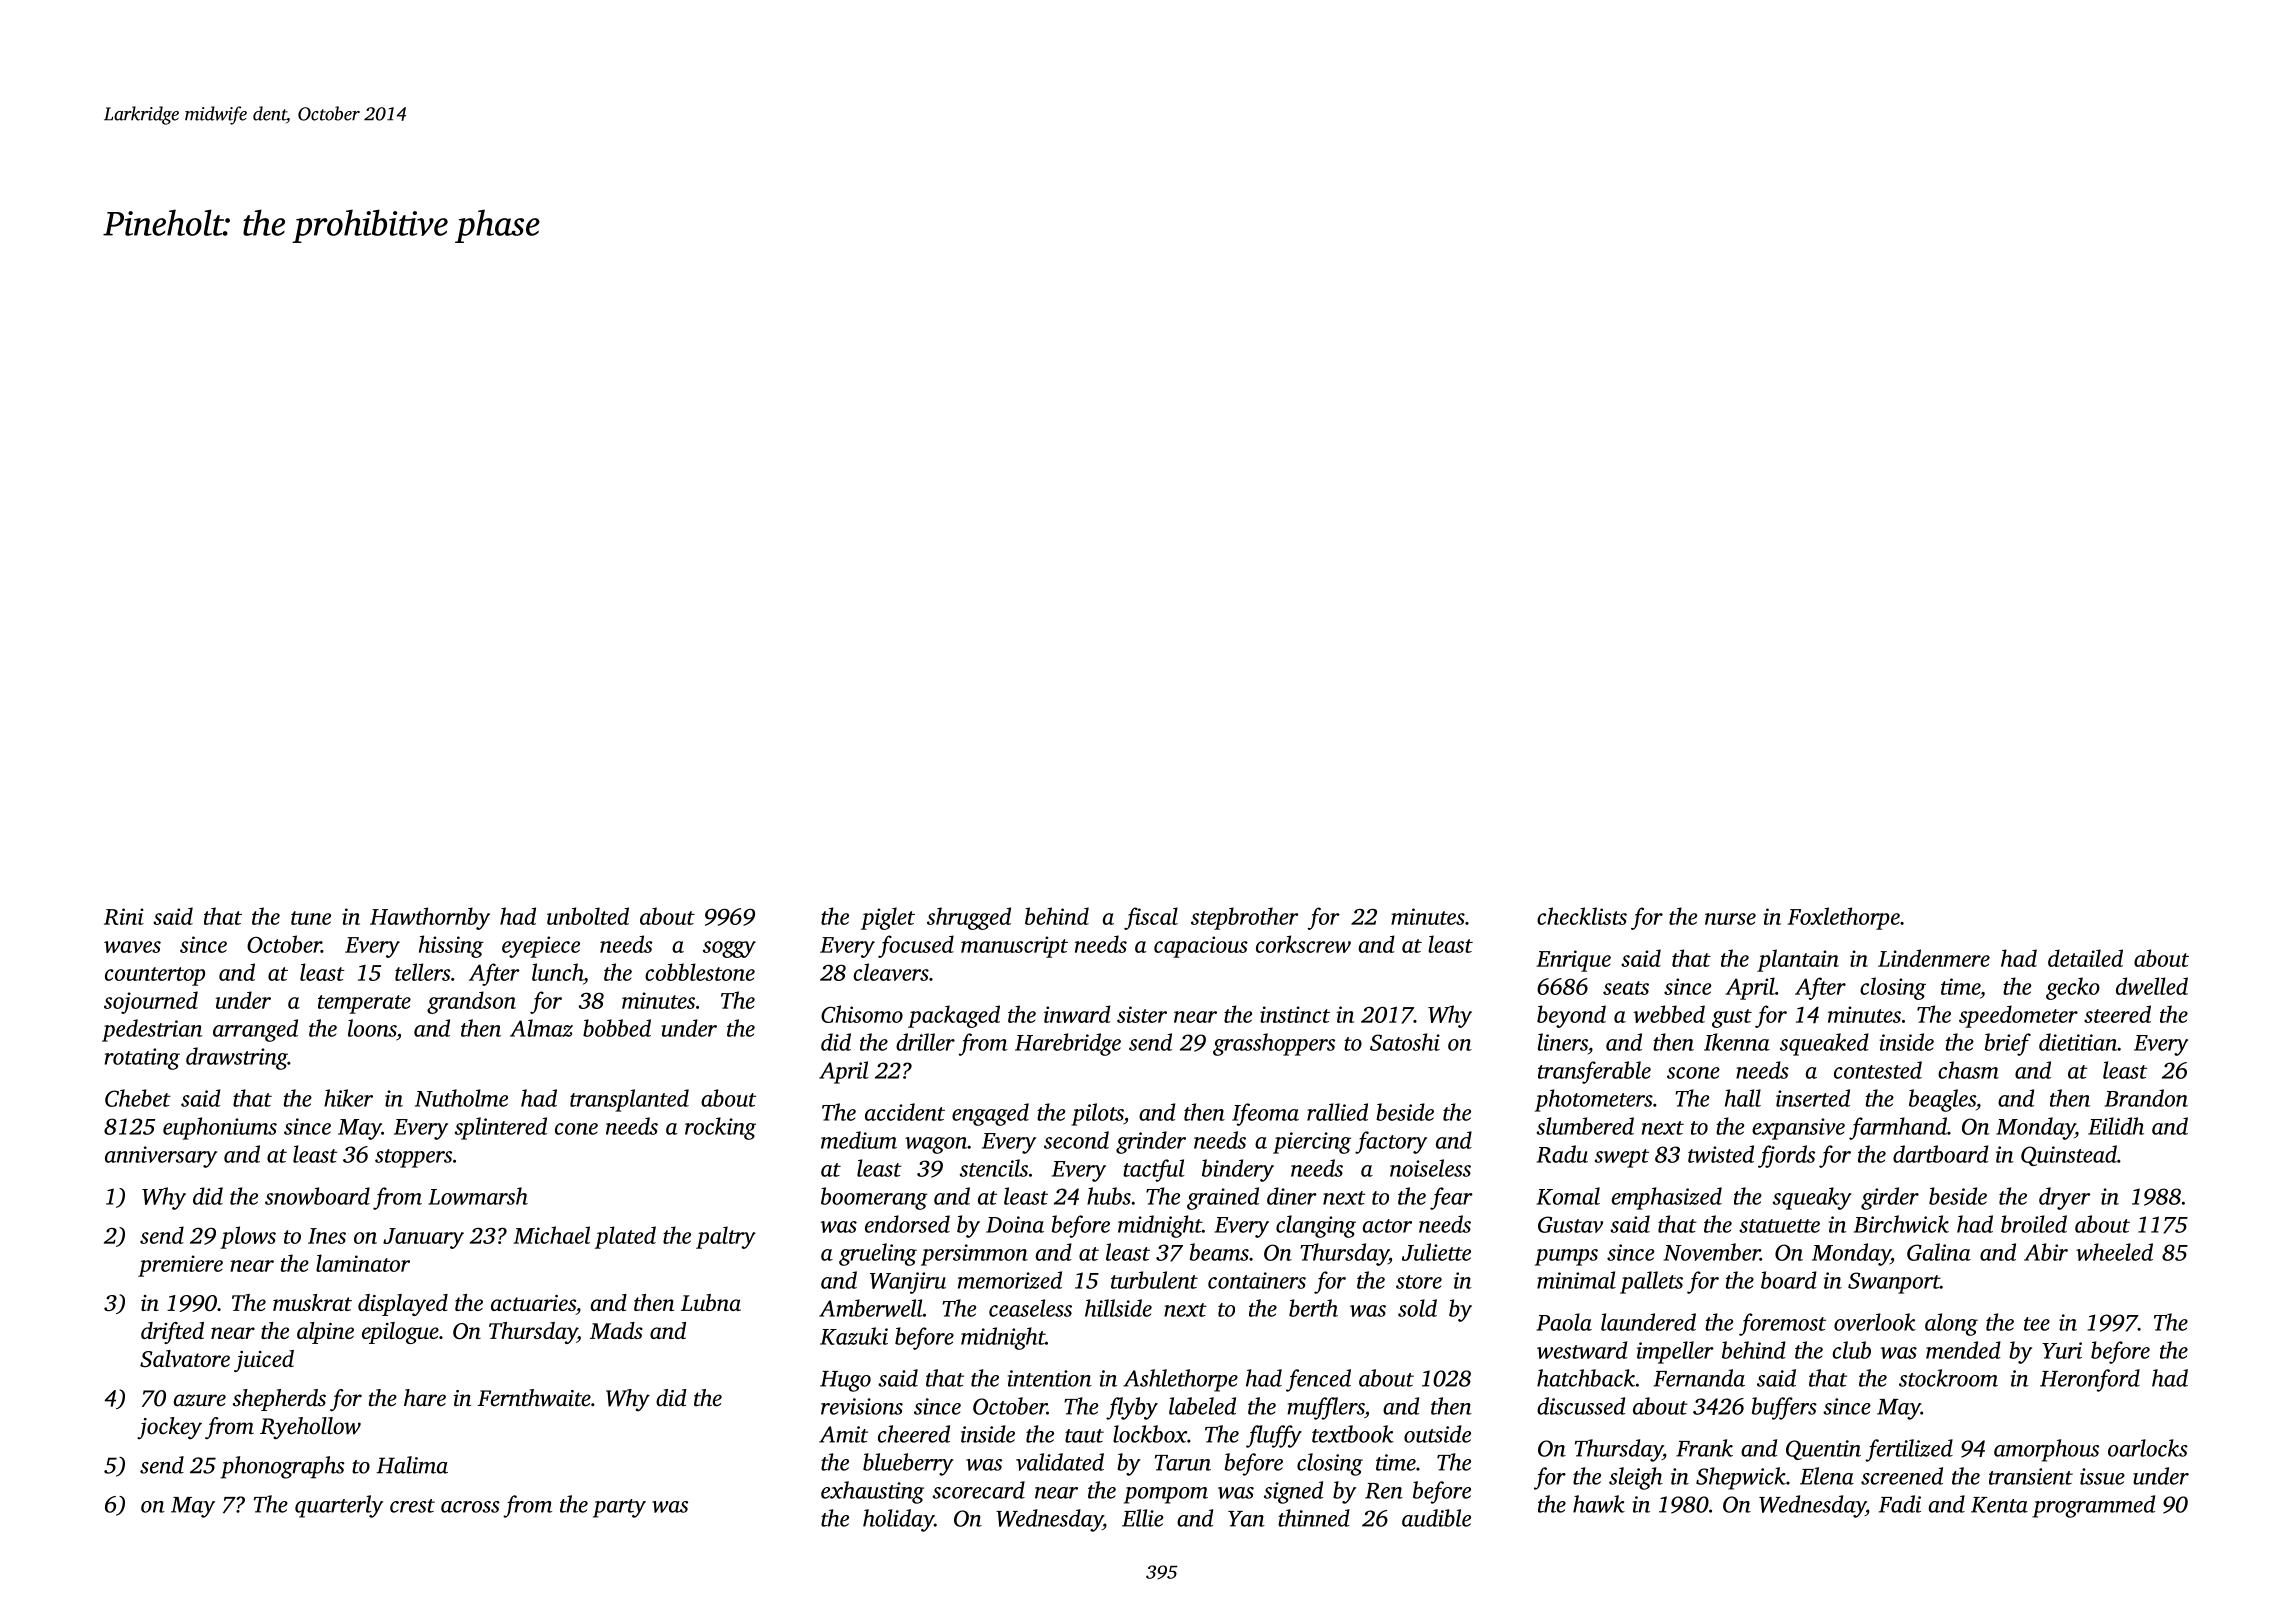 The image size is (2292, 1620). Describe the element at coordinates (348, 1098) in the page. I see `hiker` at that location.
